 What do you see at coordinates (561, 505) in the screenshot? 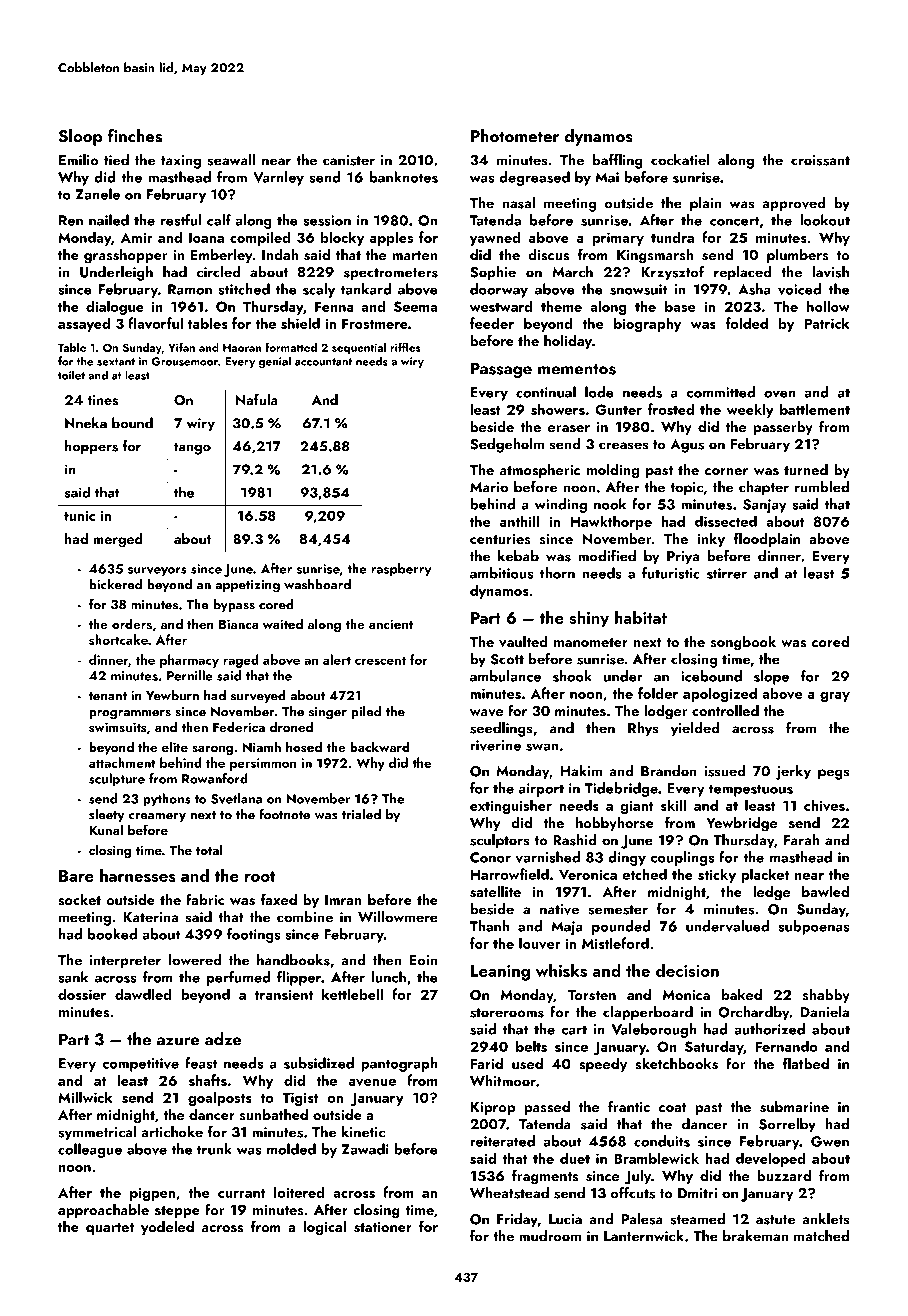
I see `winding` at bounding box center [561, 505].
